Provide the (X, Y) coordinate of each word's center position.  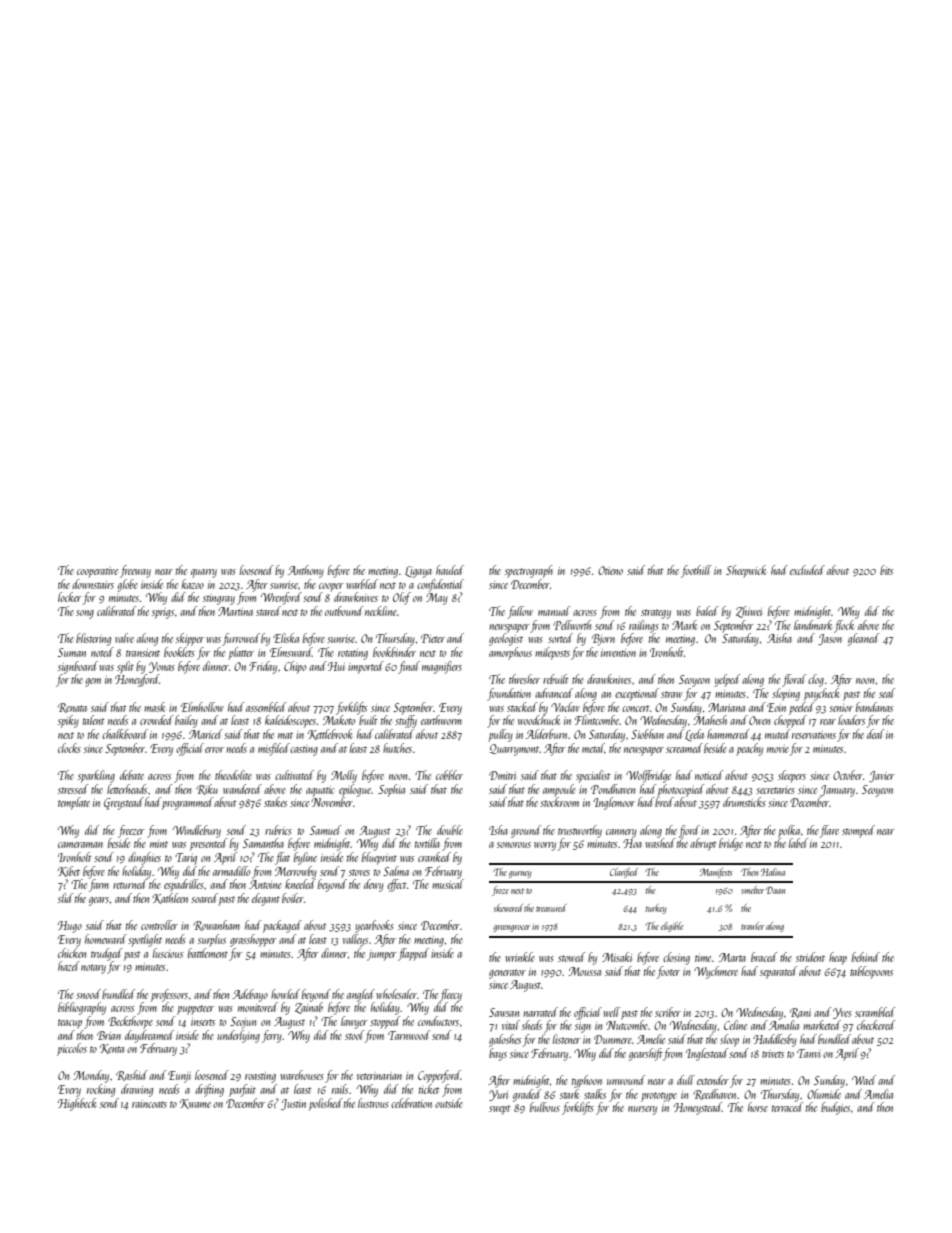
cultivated (294, 775)
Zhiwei (749, 612)
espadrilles (184, 885)
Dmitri (502, 775)
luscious (168, 953)
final (409, 667)
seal (887, 693)
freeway (135, 571)
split (125, 667)
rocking (101, 1090)
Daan (775, 890)
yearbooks (374, 926)
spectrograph (529, 571)
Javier (882, 776)
